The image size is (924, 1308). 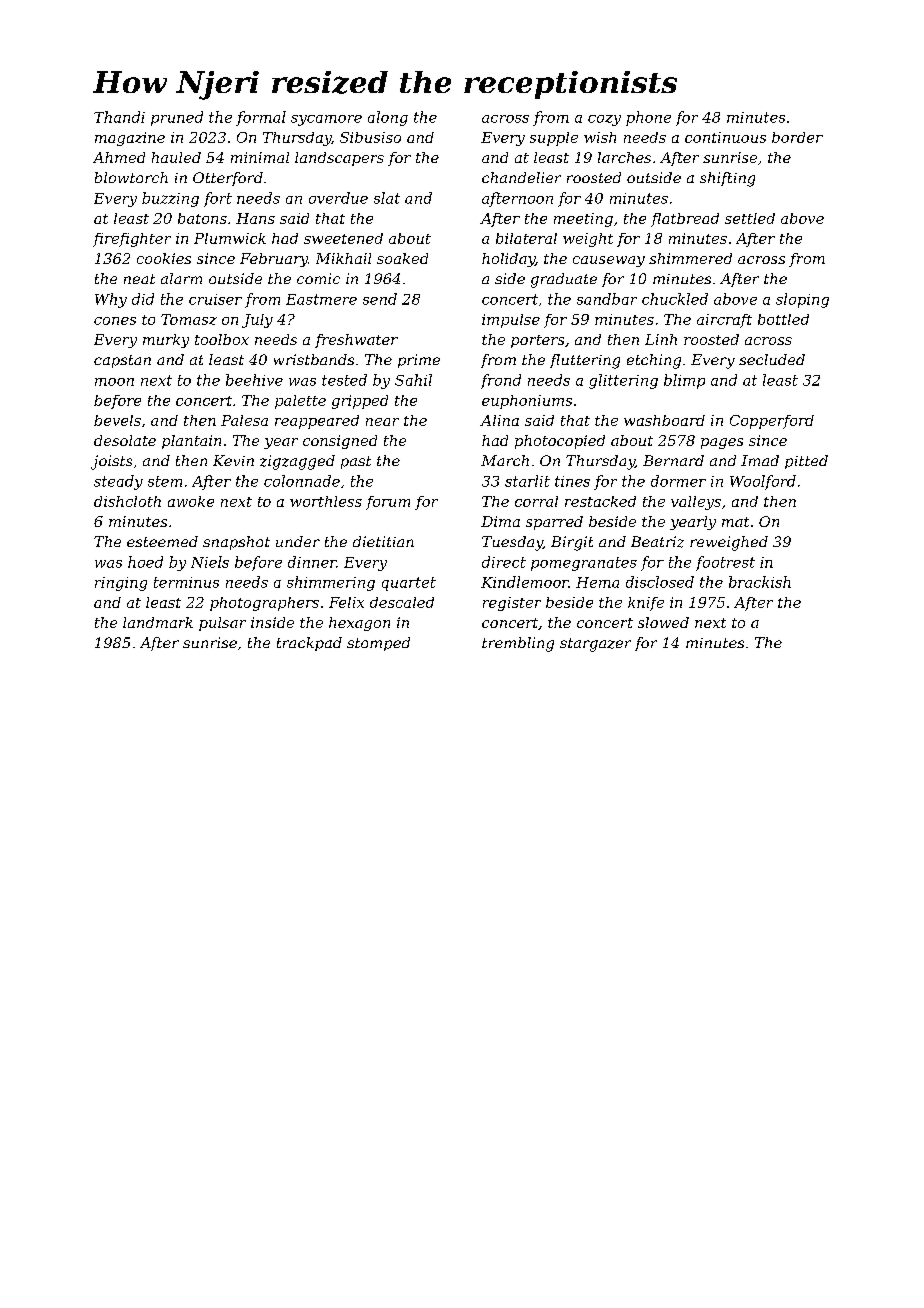 What do you see at coordinates (131, 177) in the page?
I see `blowtorch` at bounding box center [131, 177].
